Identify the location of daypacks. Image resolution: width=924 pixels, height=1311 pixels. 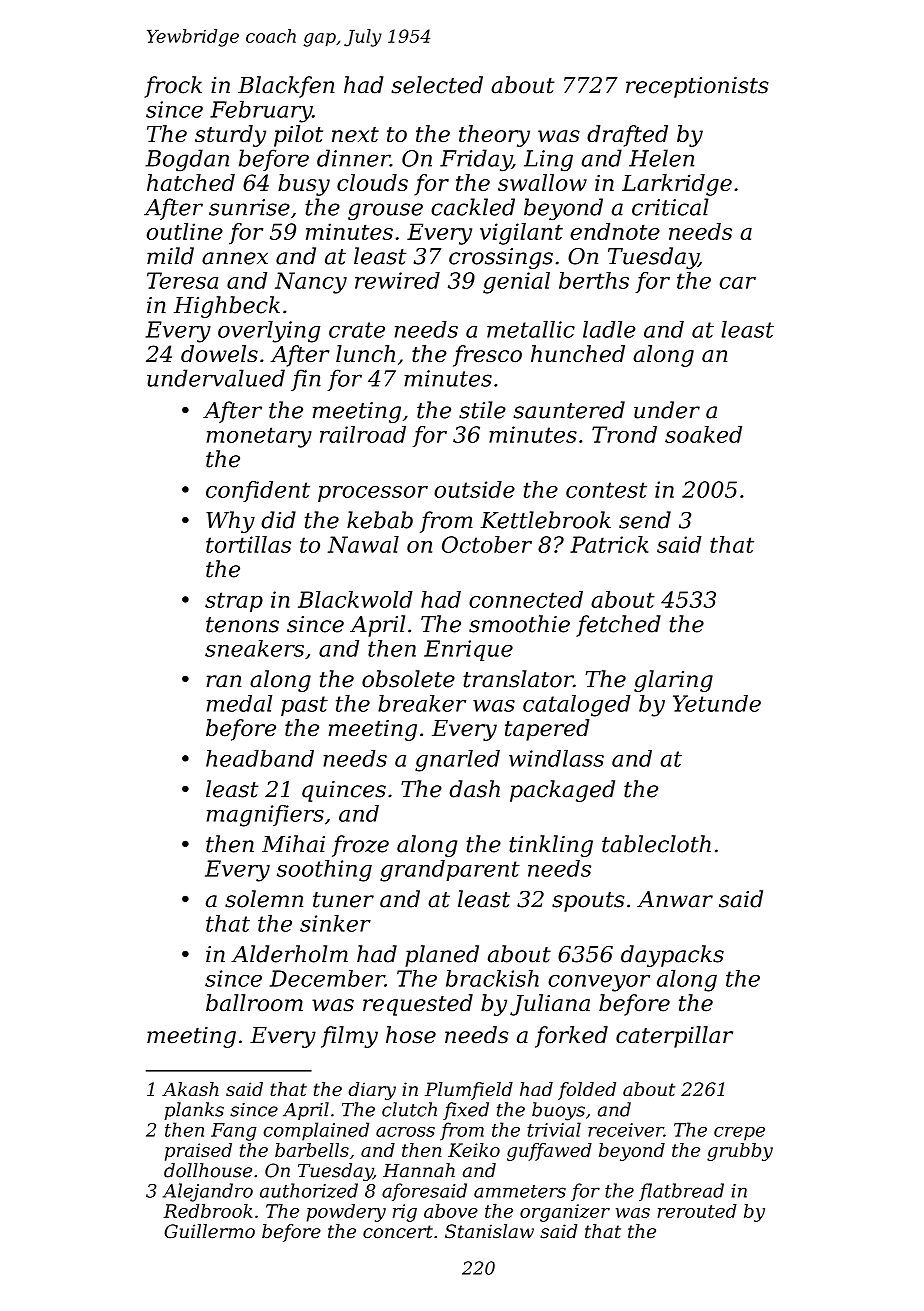
(672, 956).
